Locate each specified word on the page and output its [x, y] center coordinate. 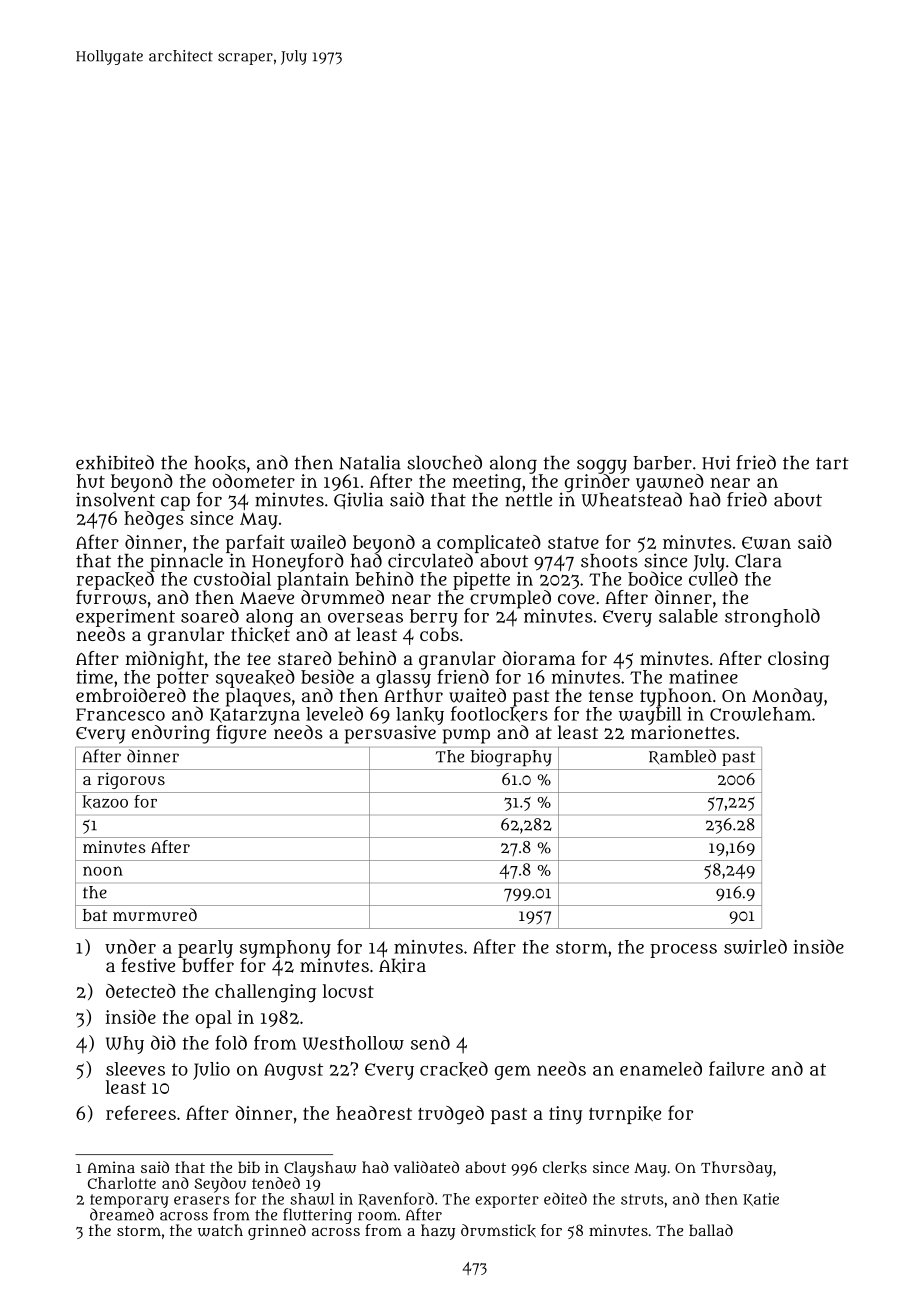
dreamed [122, 1214]
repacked [115, 581]
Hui [716, 463]
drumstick [498, 1230]
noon [103, 871]
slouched [444, 462]
